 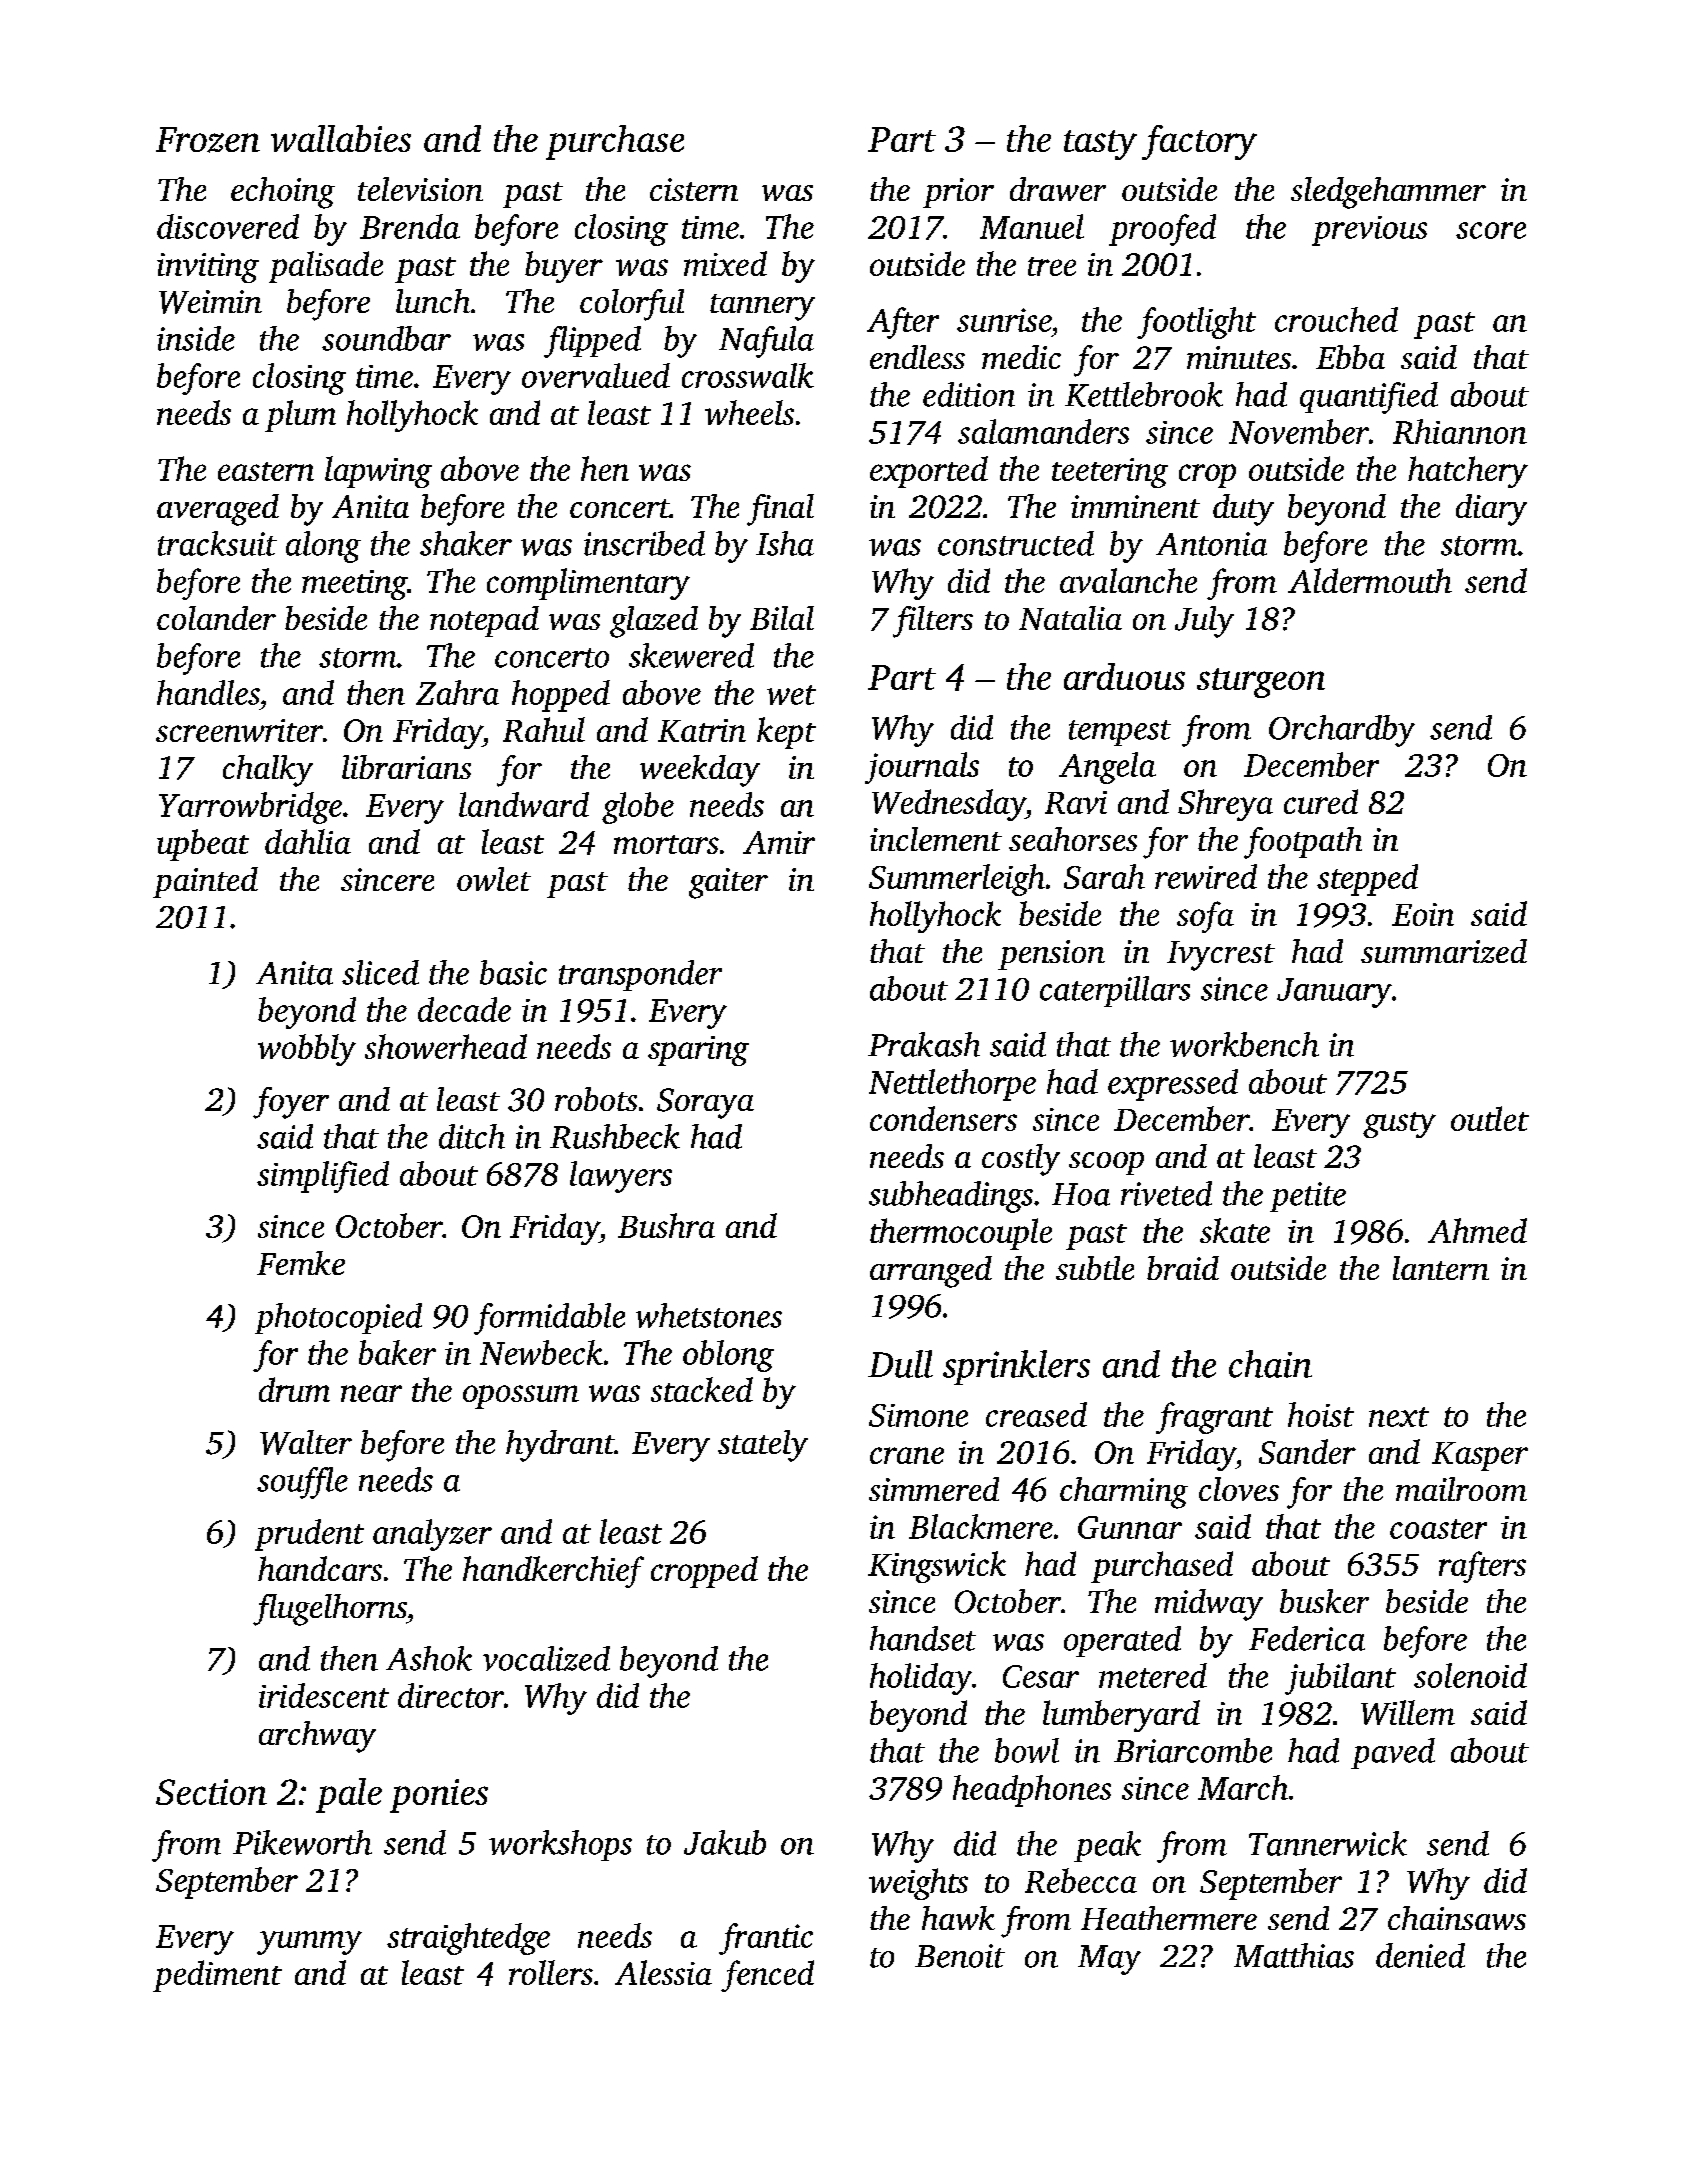 What do you see at coordinates (291, 1103) in the screenshot?
I see `foyer` at bounding box center [291, 1103].
